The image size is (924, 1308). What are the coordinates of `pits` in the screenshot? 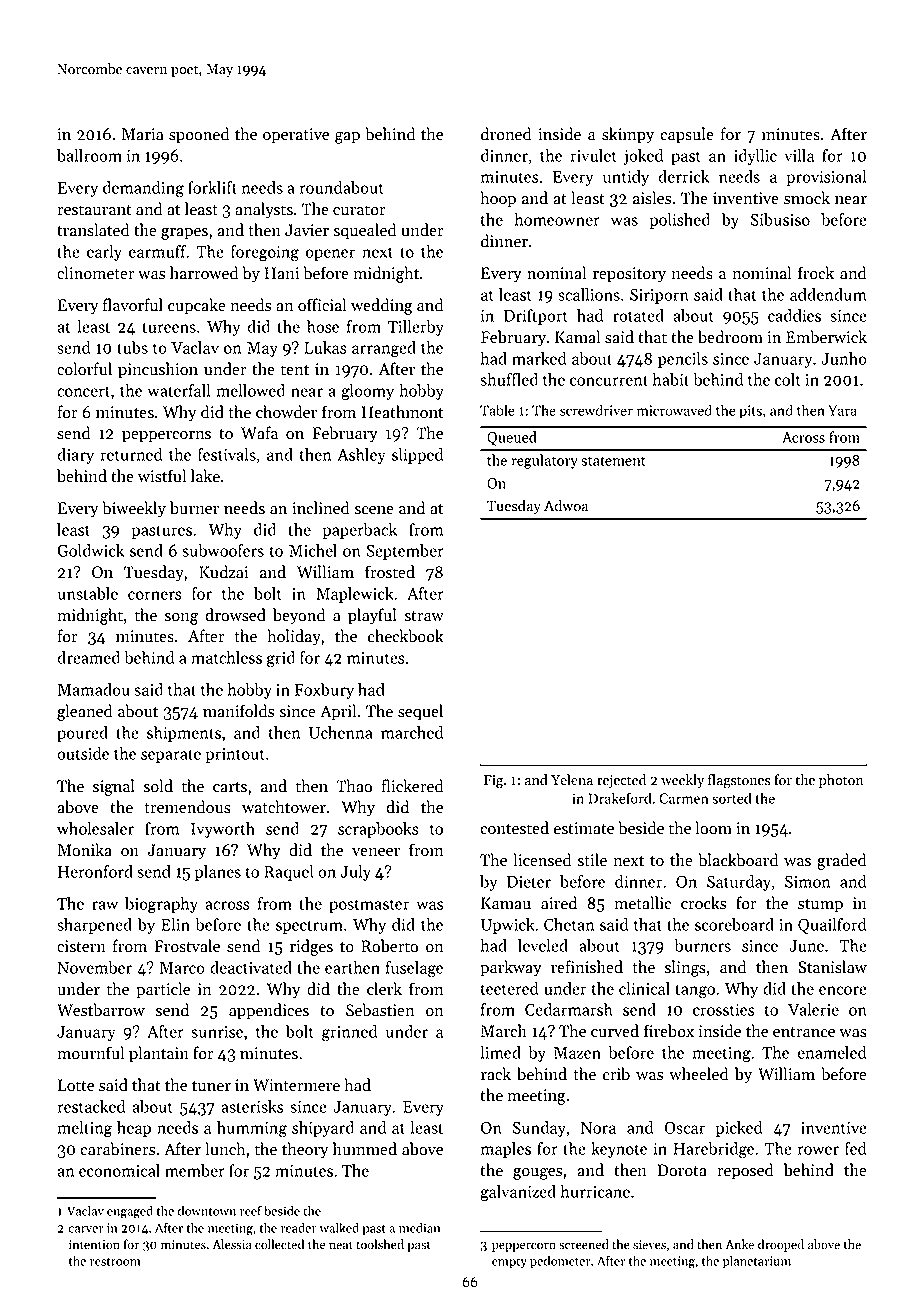 It's located at (750, 412).
